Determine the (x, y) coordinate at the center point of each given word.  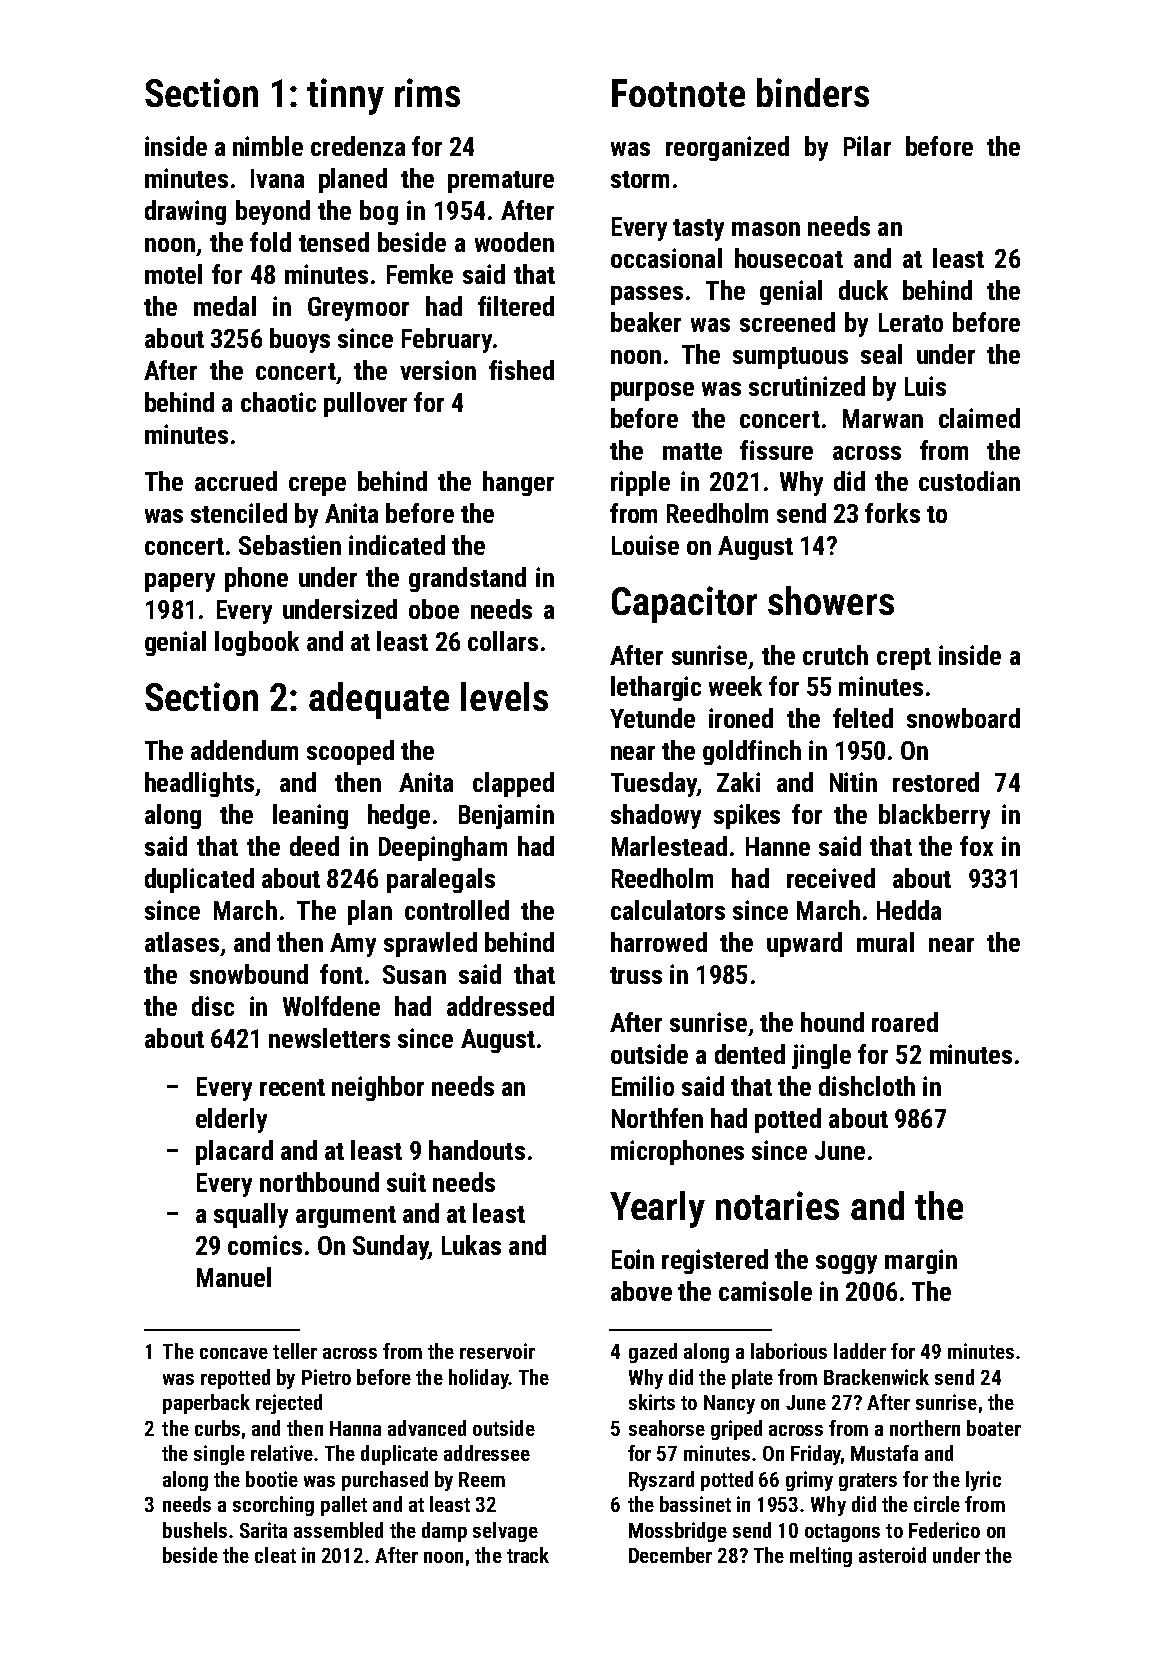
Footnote (678, 93)
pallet (344, 1506)
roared (905, 1022)
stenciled (239, 513)
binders (813, 92)
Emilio (643, 1086)
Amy (353, 945)
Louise (645, 545)
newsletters (329, 1038)
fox (976, 846)
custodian (969, 481)
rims (427, 92)
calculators (668, 910)
